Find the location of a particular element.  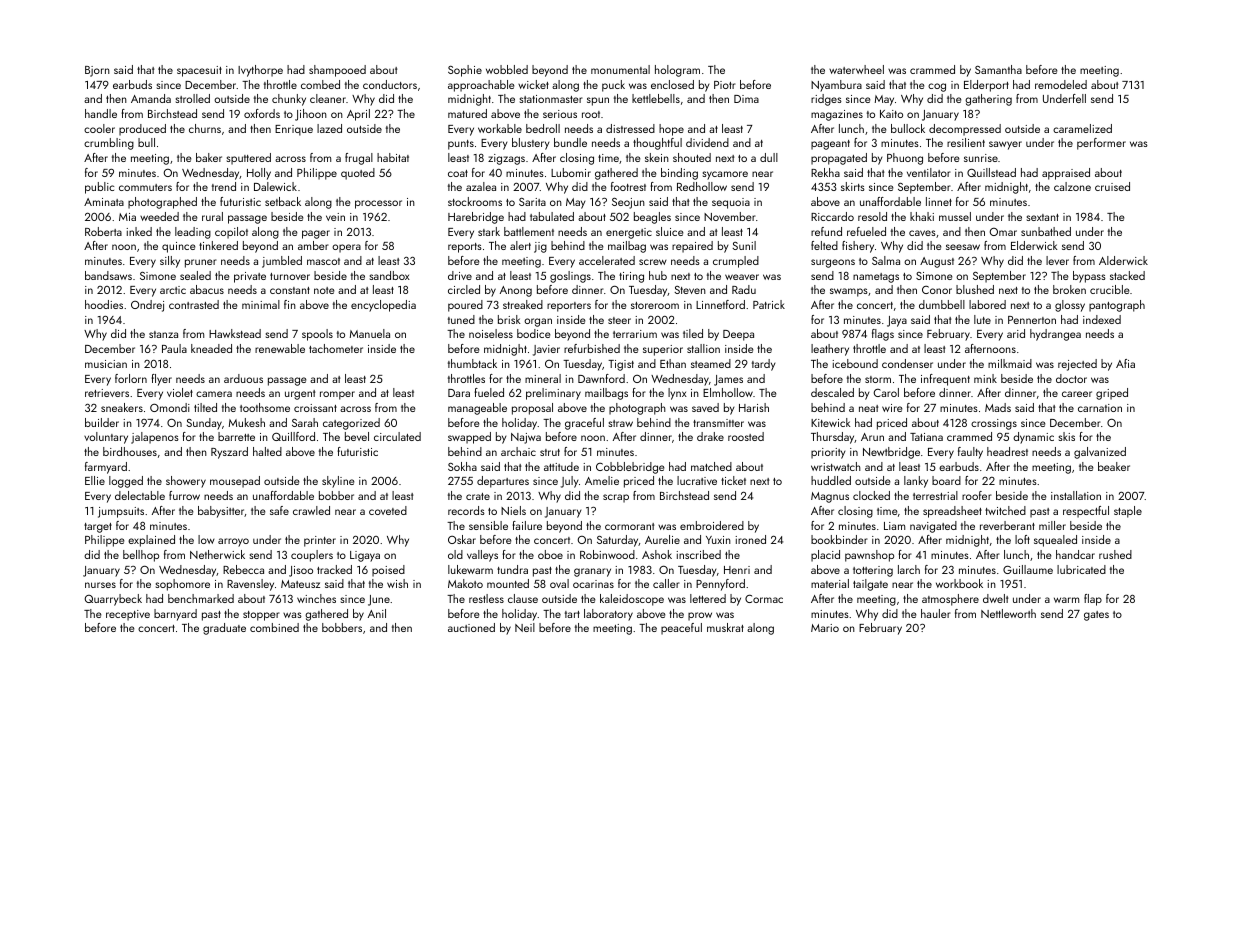

wobbled is located at coordinates (507, 69).
